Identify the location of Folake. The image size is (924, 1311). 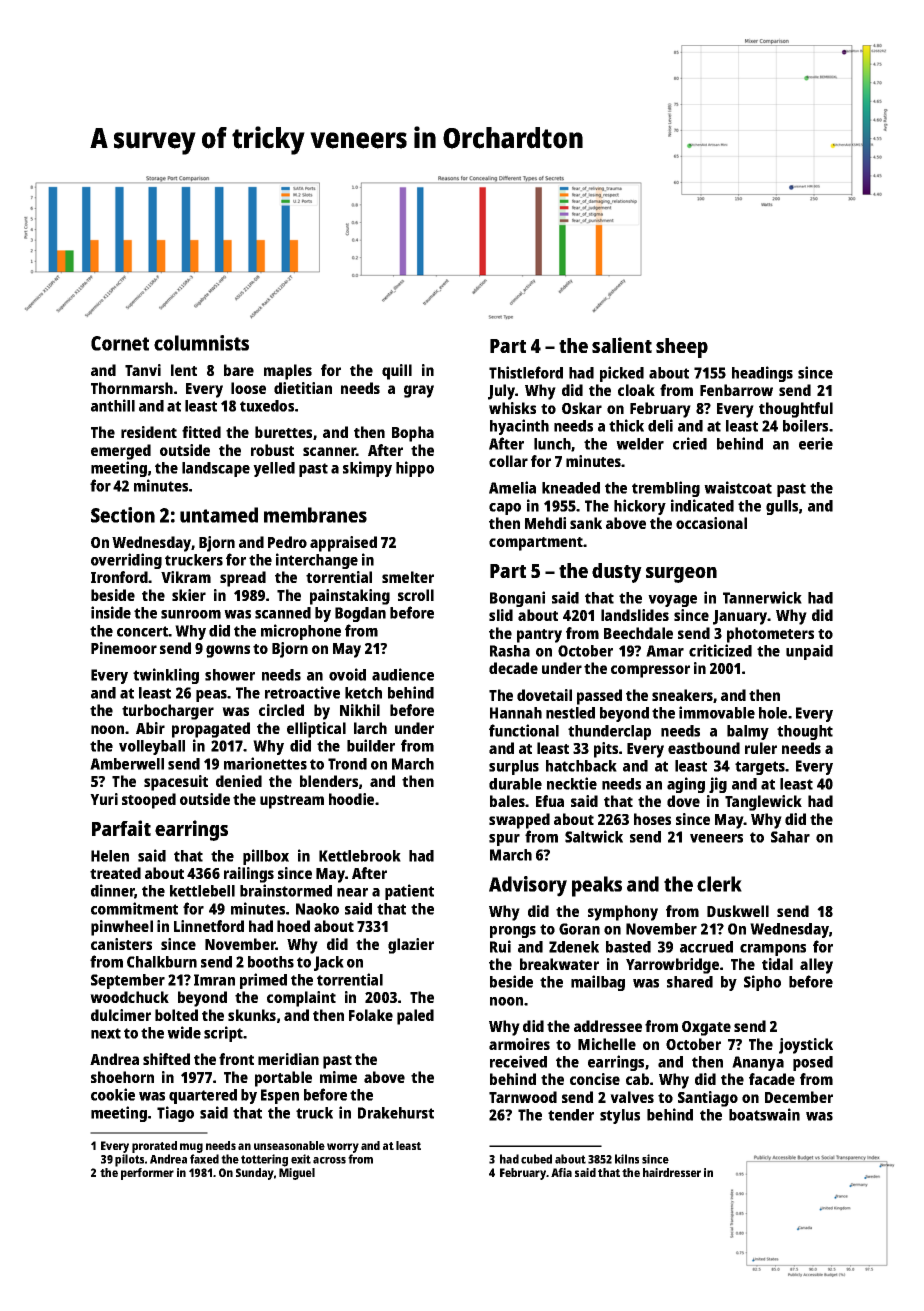
(371, 1015).
